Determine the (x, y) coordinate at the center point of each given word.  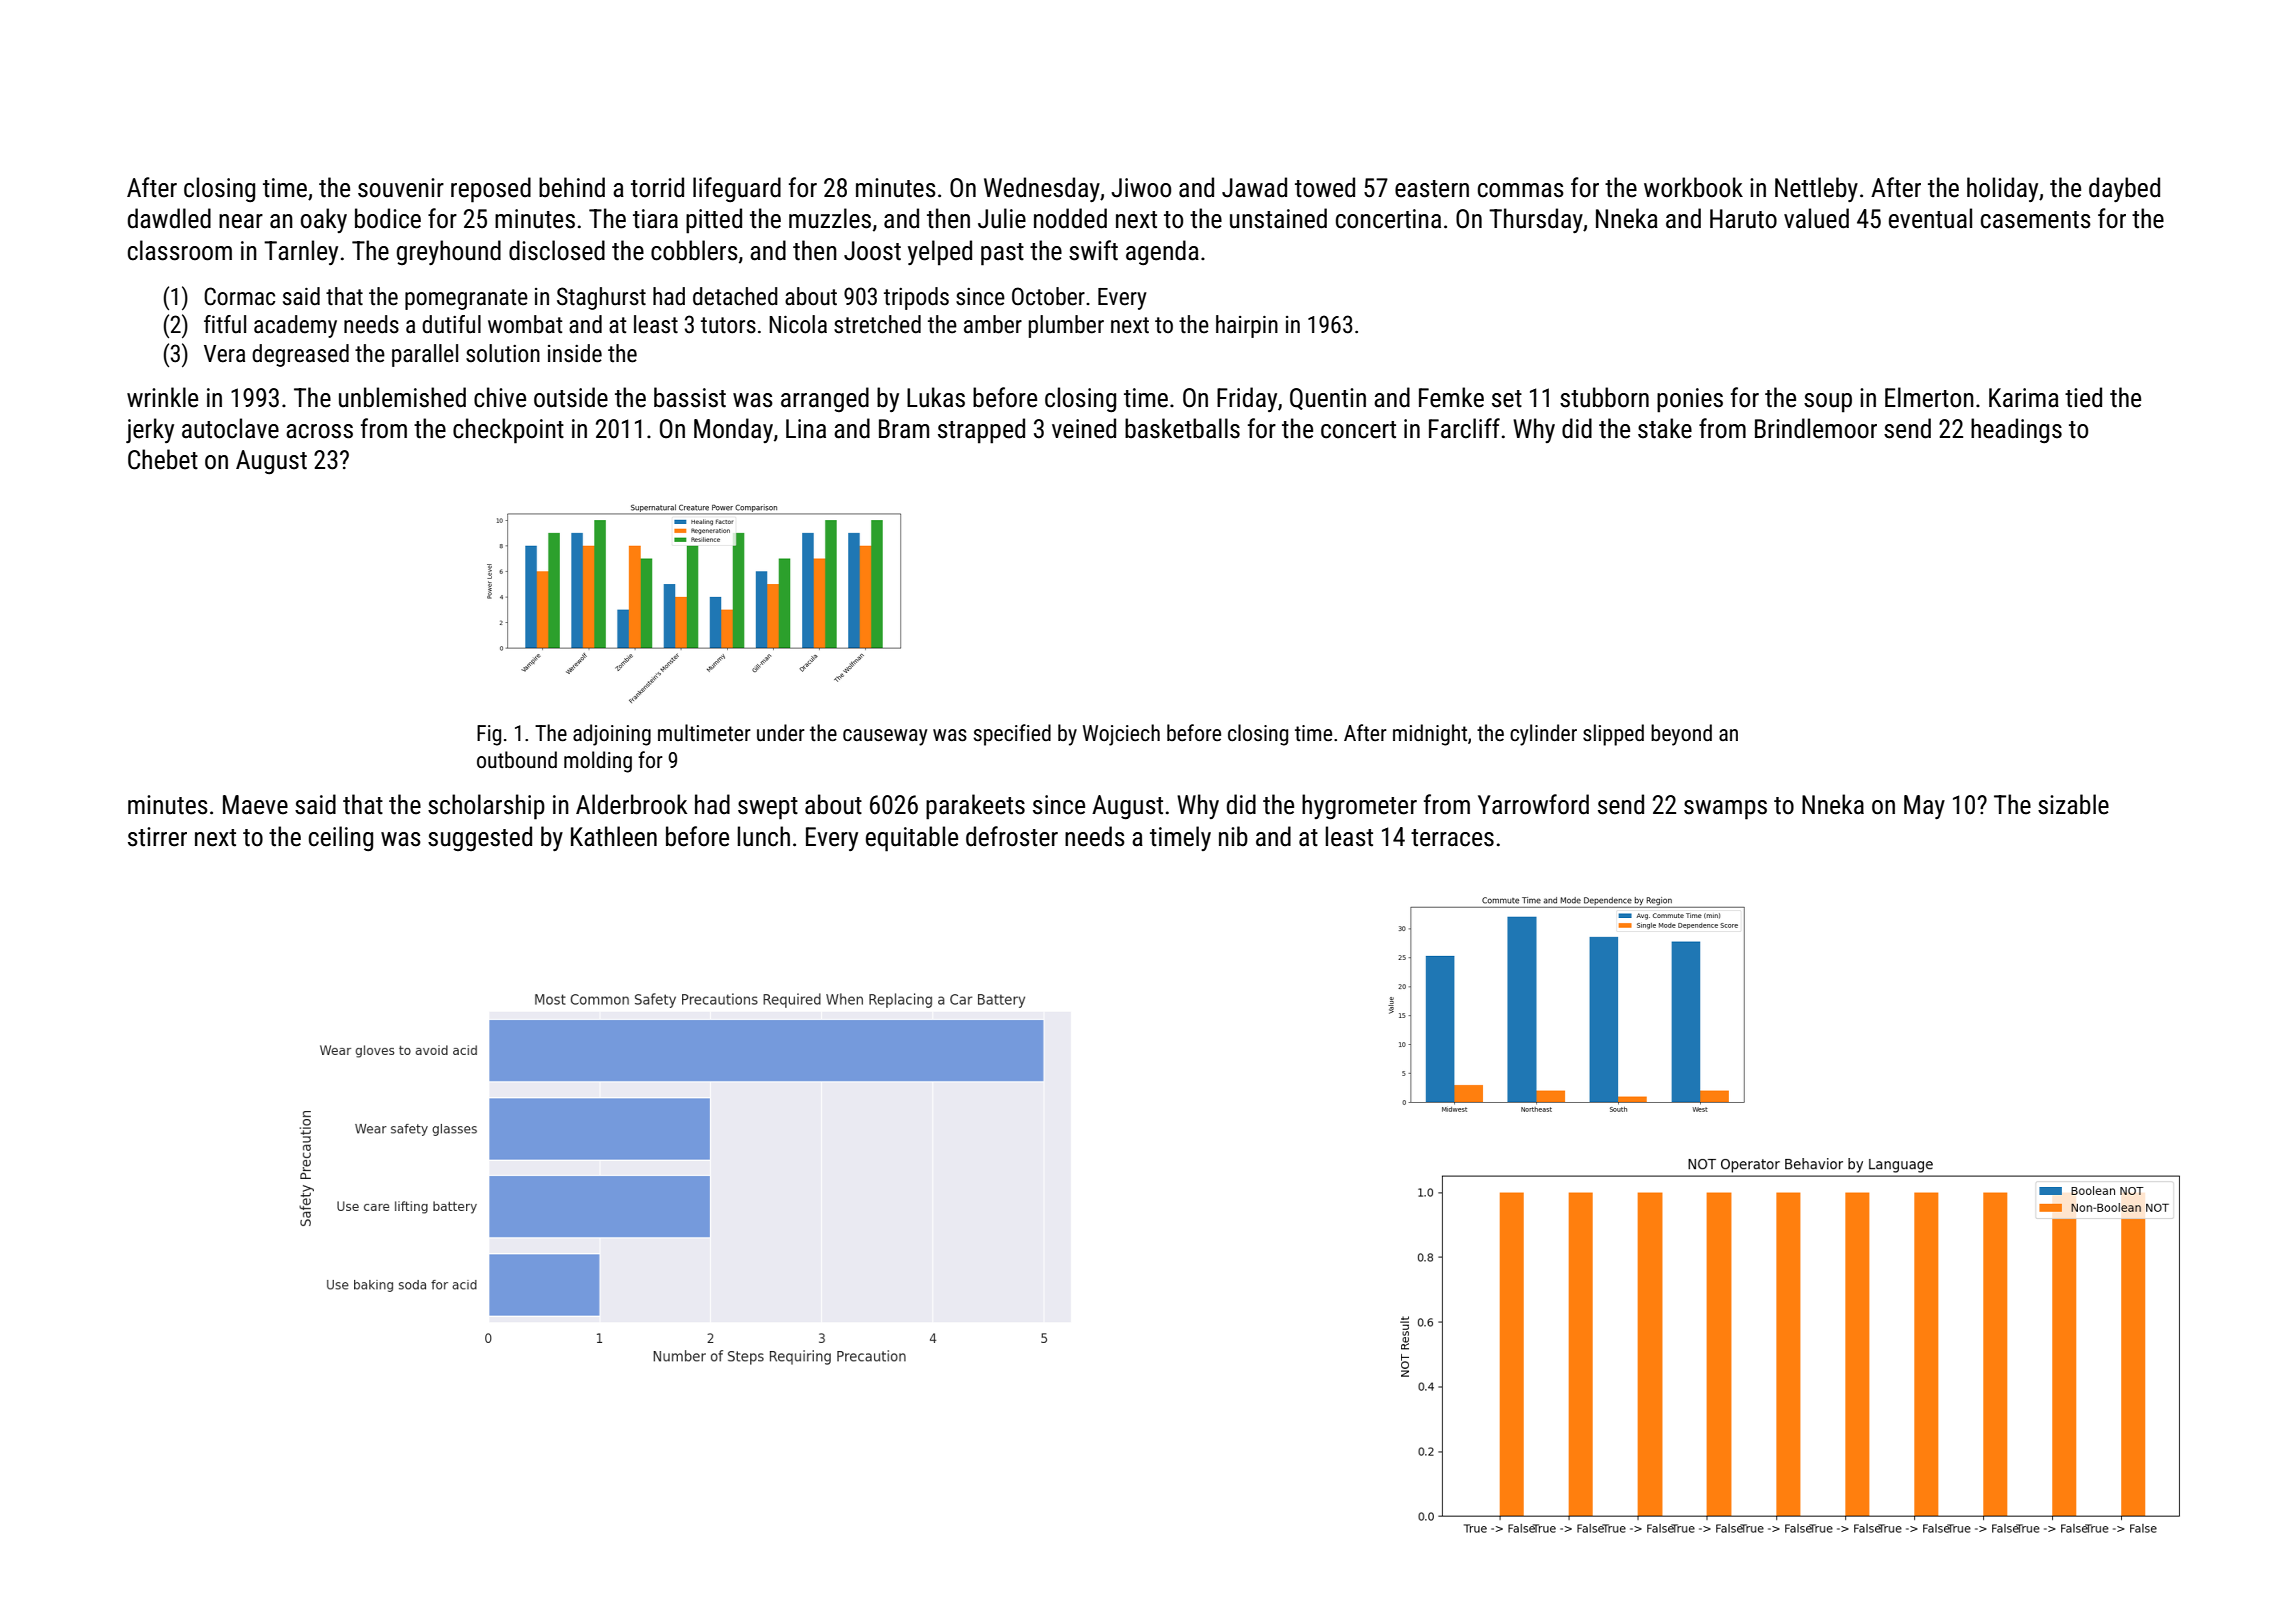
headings (2016, 431)
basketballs (1182, 428)
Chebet (163, 459)
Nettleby (1816, 189)
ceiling (341, 839)
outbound (517, 760)
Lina (806, 429)
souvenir (401, 188)
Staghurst (601, 298)
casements (2036, 220)
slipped (1613, 735)
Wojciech (1121, 735)
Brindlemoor (1816, 428)
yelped (940, 253)
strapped (981, 431)
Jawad (1254, 187)
